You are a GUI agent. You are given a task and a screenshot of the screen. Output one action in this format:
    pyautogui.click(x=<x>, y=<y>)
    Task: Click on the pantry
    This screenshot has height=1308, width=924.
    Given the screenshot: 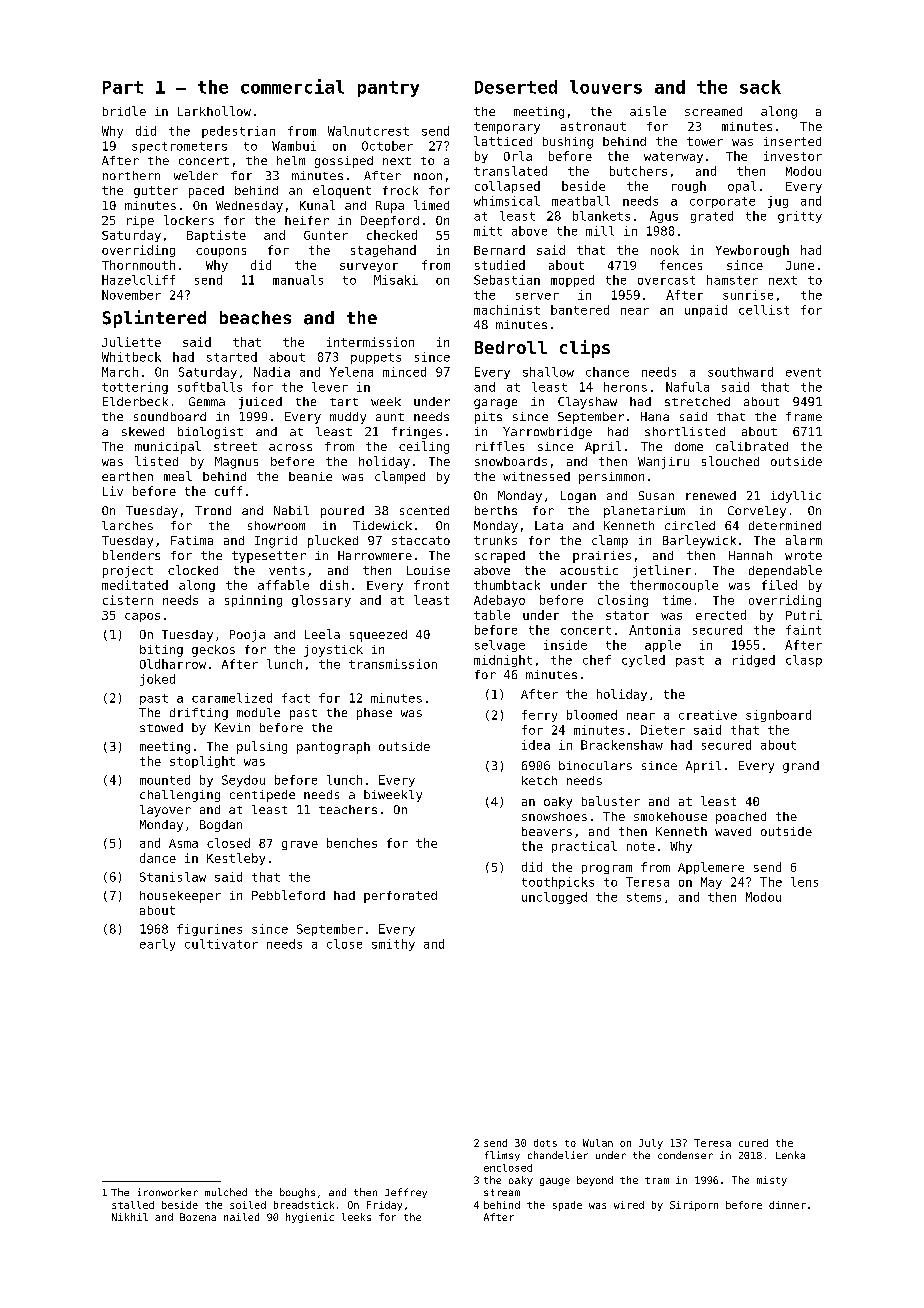 What is the action you would take?
    pyautogui.click(x=388, y=89)
